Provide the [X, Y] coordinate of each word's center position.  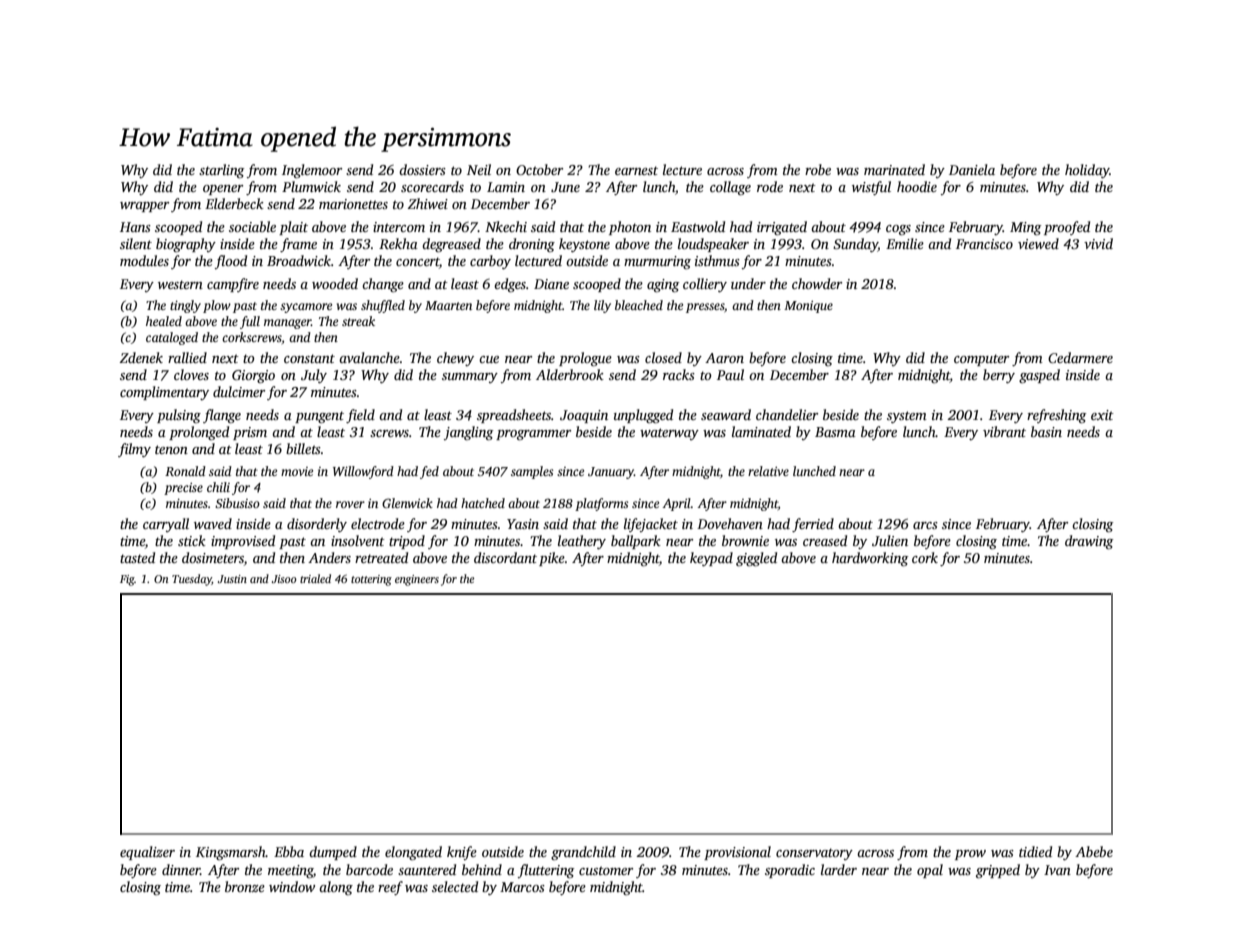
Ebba [289, 851]
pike [552, 559]
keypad [711, 559]
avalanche [369, 357]
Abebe [1094, 851]
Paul [730, 374]
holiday [1087, 171]
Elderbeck [234, 203]
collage [730, 188]
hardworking [870, 559]
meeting [290, 871]
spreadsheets [514, 416]
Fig [127, 580]
